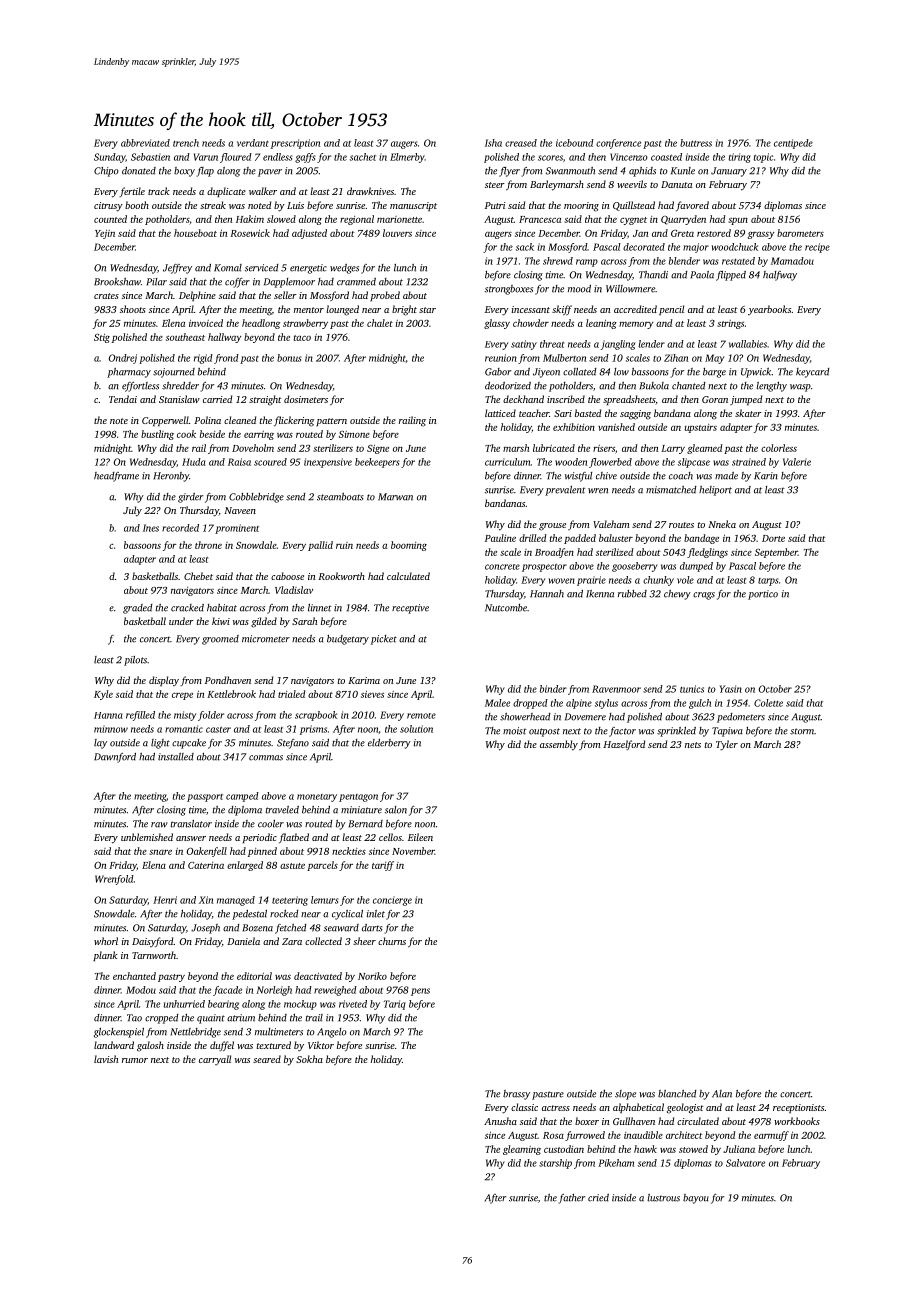  Describe the element at coordinates (683, 171) in the page. I see `Kunle` at that location.
